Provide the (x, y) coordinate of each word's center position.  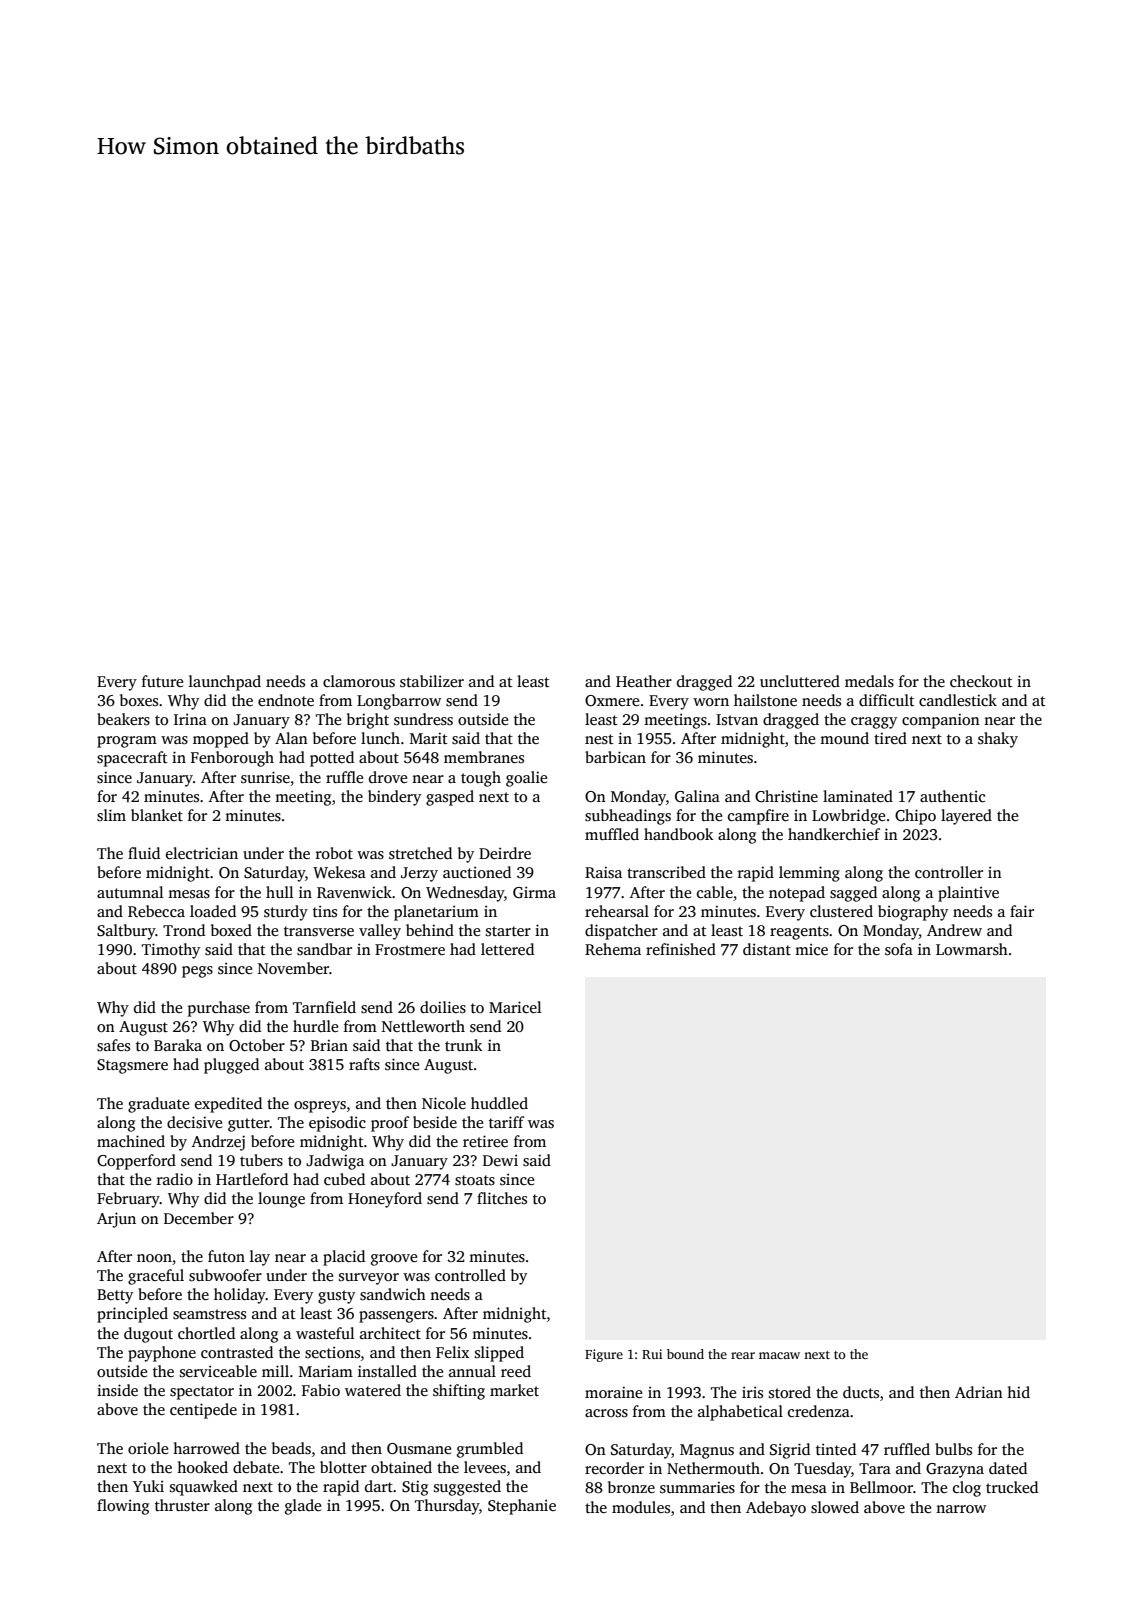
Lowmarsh (972, 949)
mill (275, 1371)
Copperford (136, 1162)
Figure (604, 1355)
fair (1022, 911)
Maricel (515, 1007)
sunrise (265, 777)
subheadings (628, 817)
